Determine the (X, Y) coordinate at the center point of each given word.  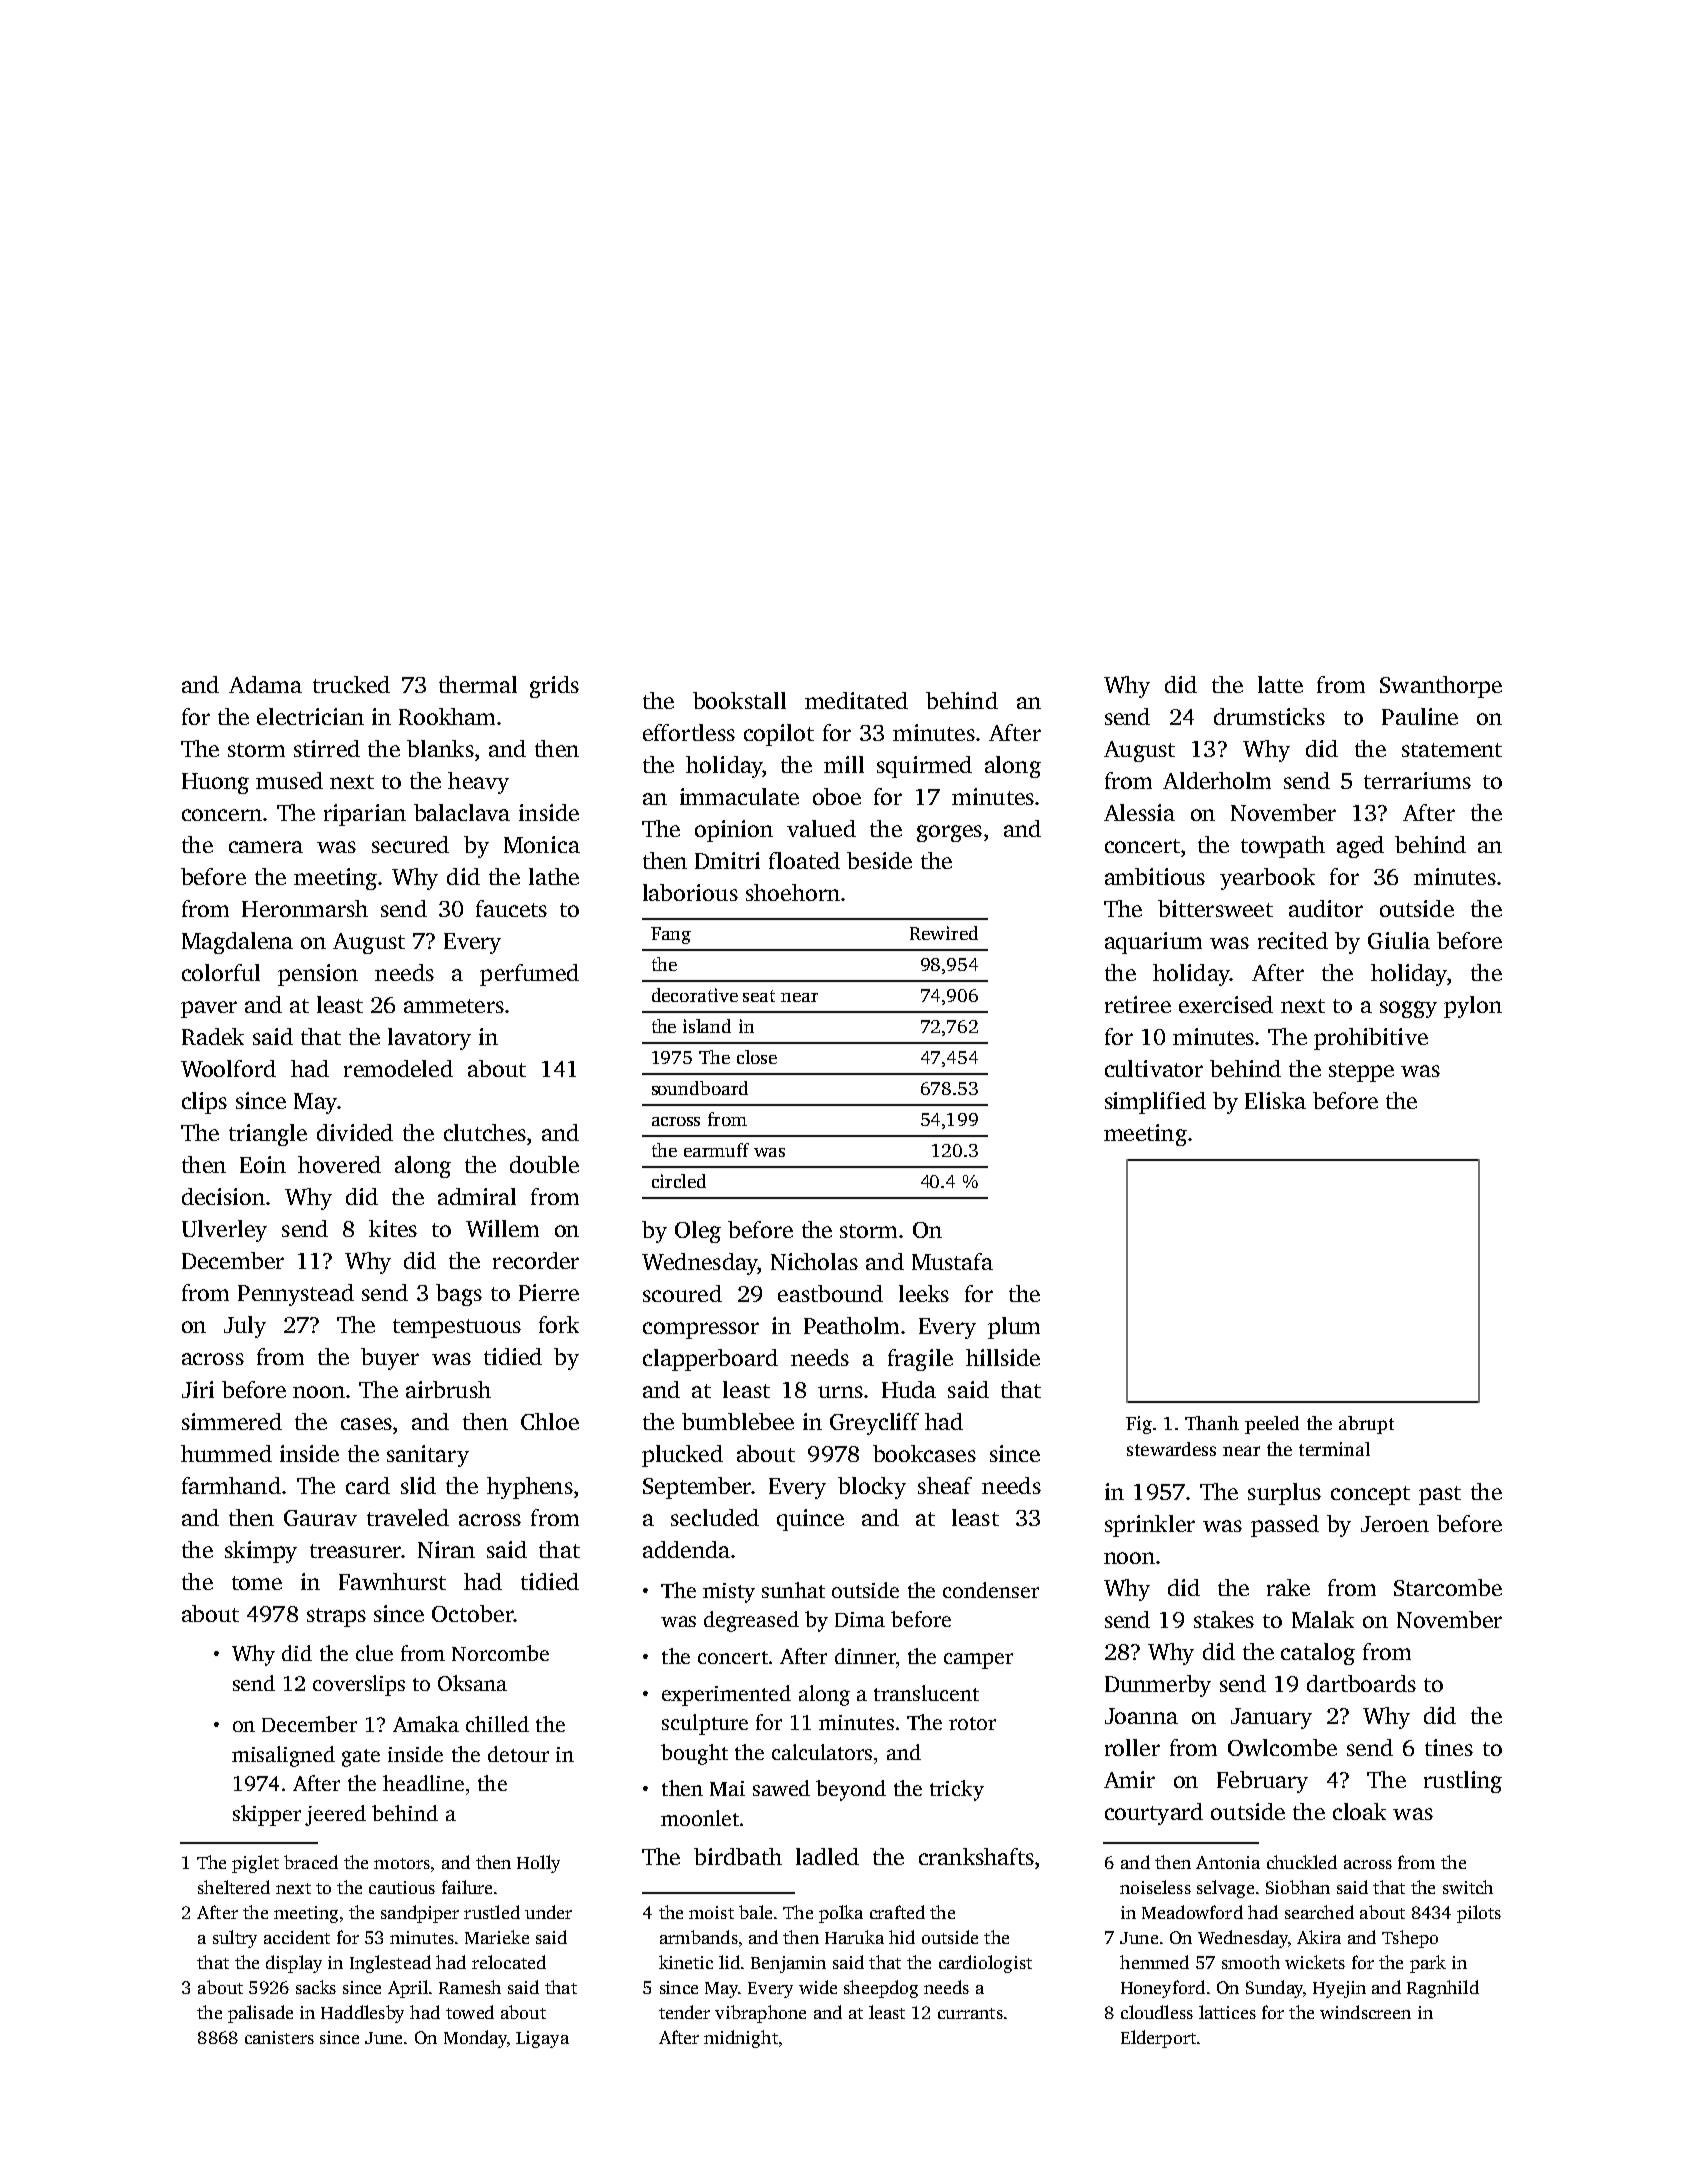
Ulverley (224, 1231)
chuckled (1302, 1862)
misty (729, 1593)
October (473, 1613)
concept (1370, 1495)
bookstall (739, 700)
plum (1014, 1328)
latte (1280, 684)
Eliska (1275, 1100)
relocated (509, 1962)
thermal (478, 684)
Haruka (854, 1937)
